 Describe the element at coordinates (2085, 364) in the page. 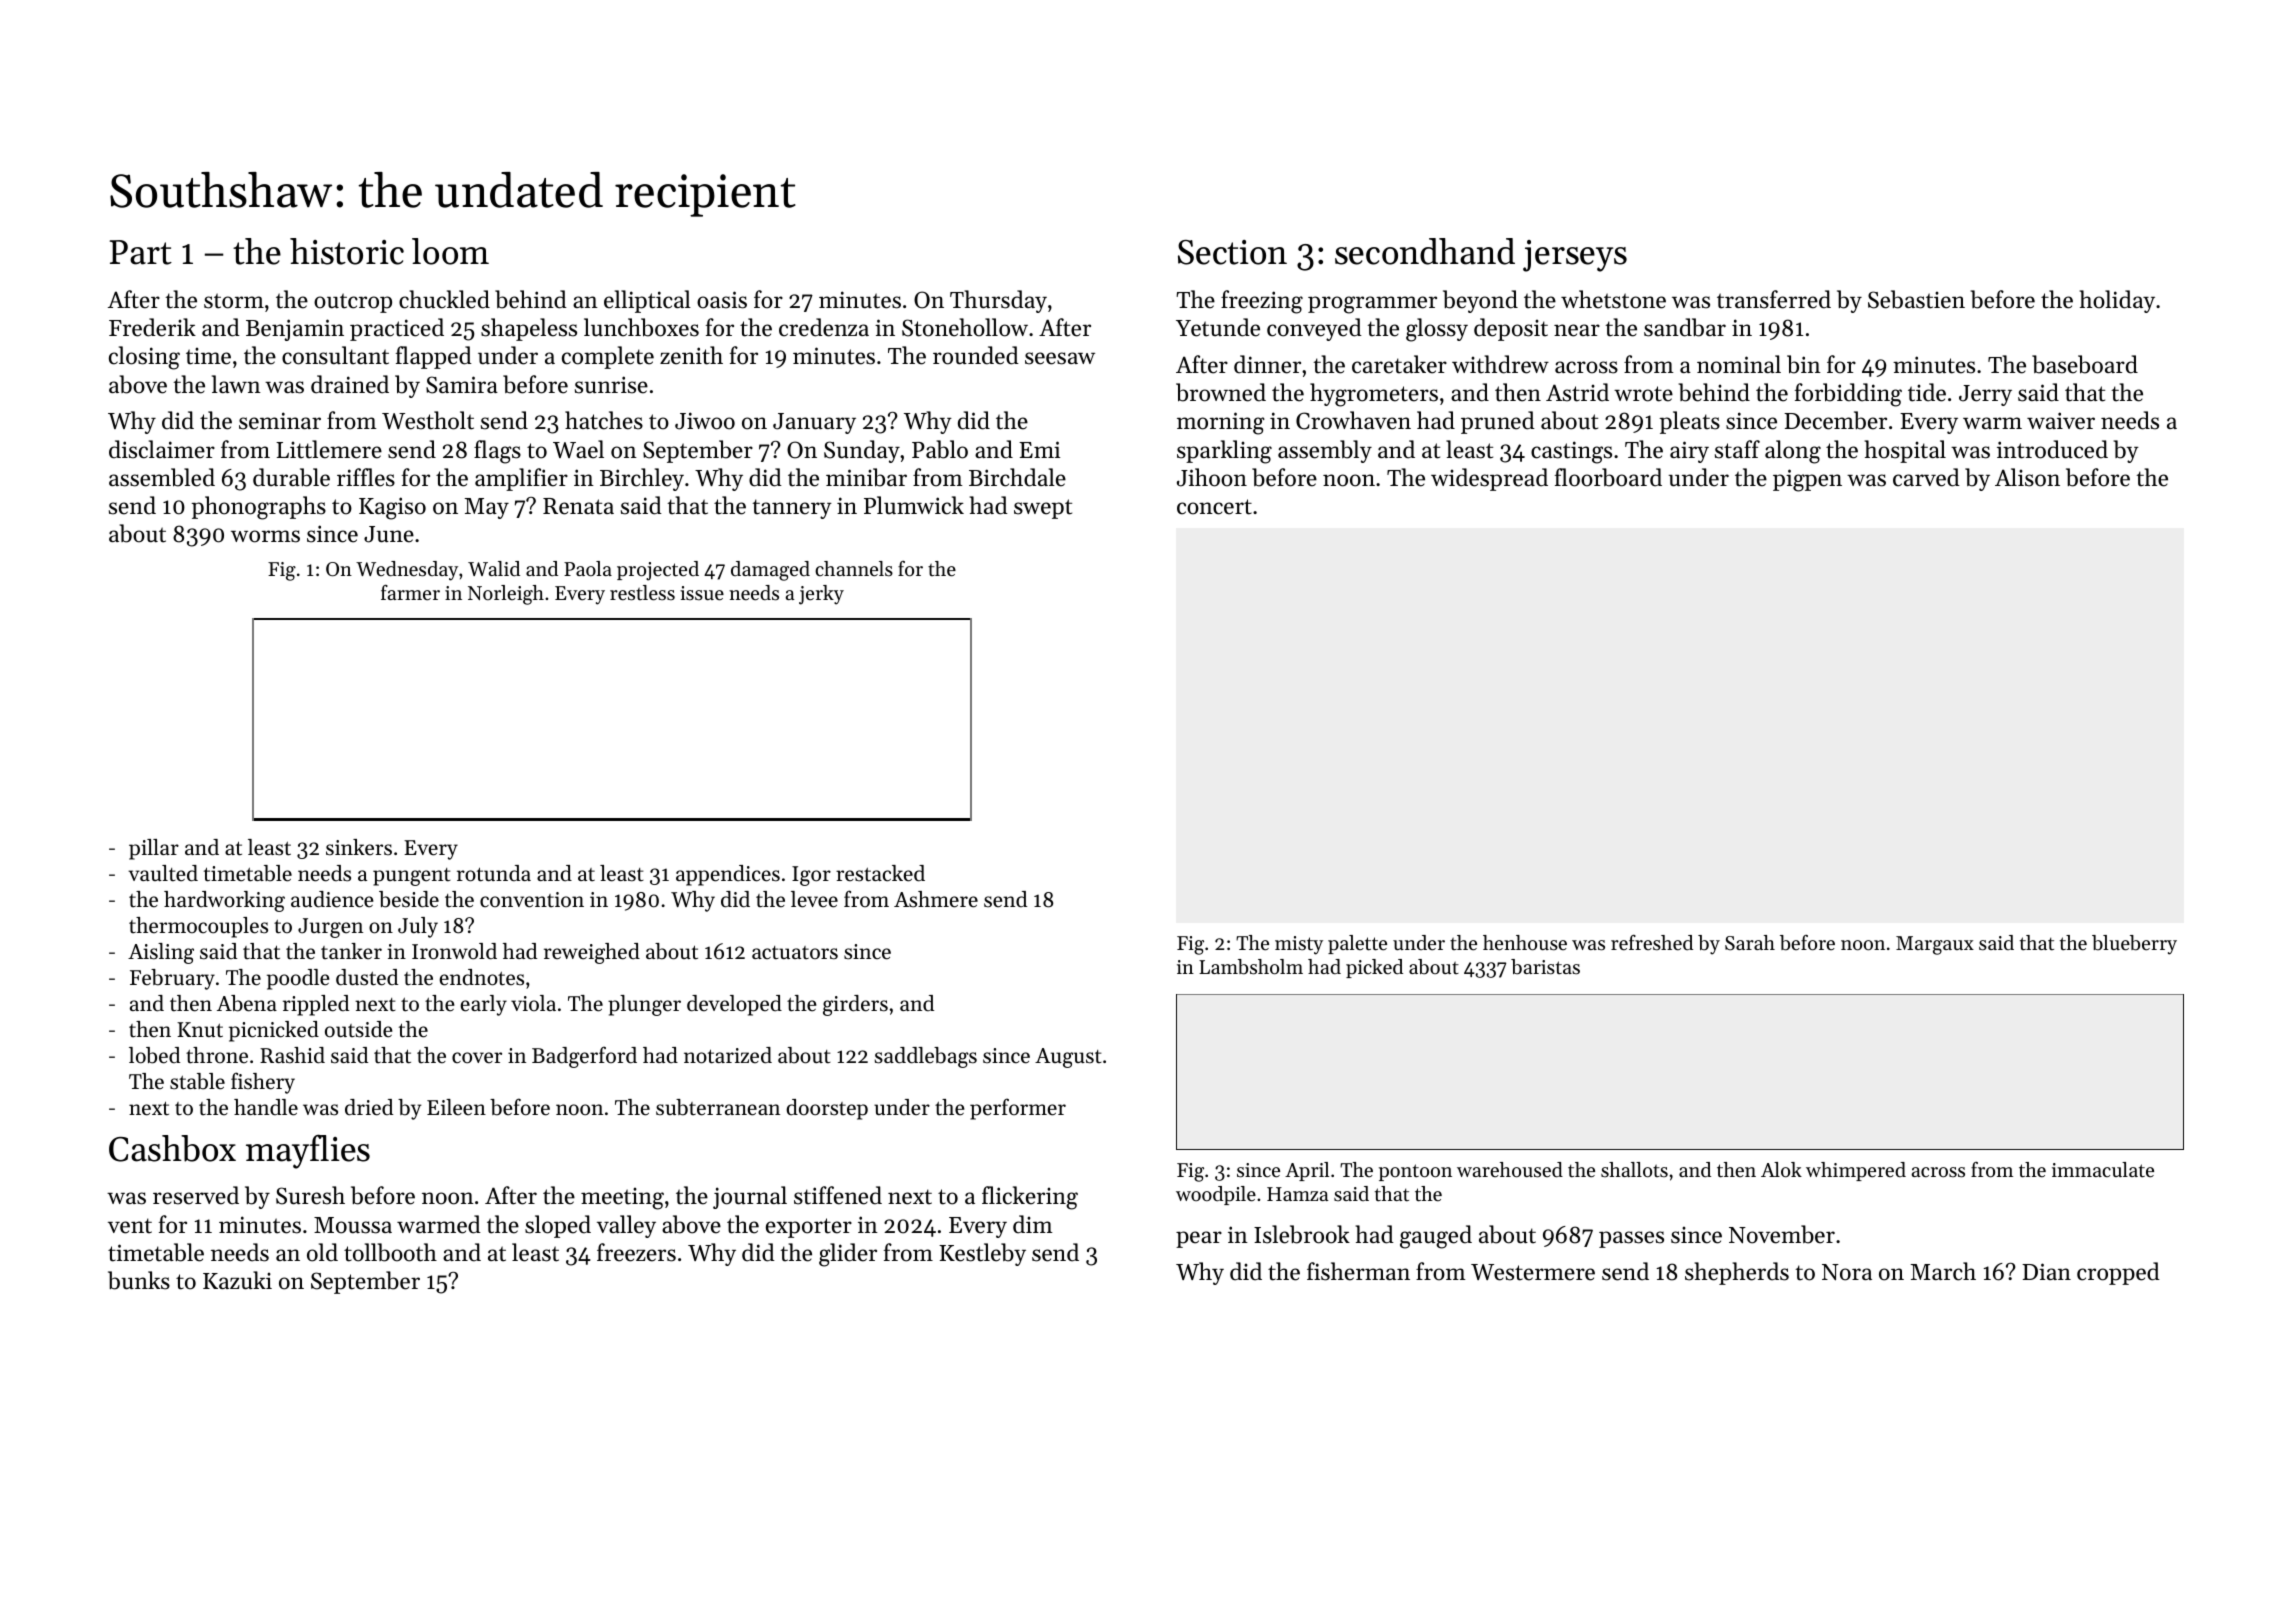

I see `baseboard` at that location.
